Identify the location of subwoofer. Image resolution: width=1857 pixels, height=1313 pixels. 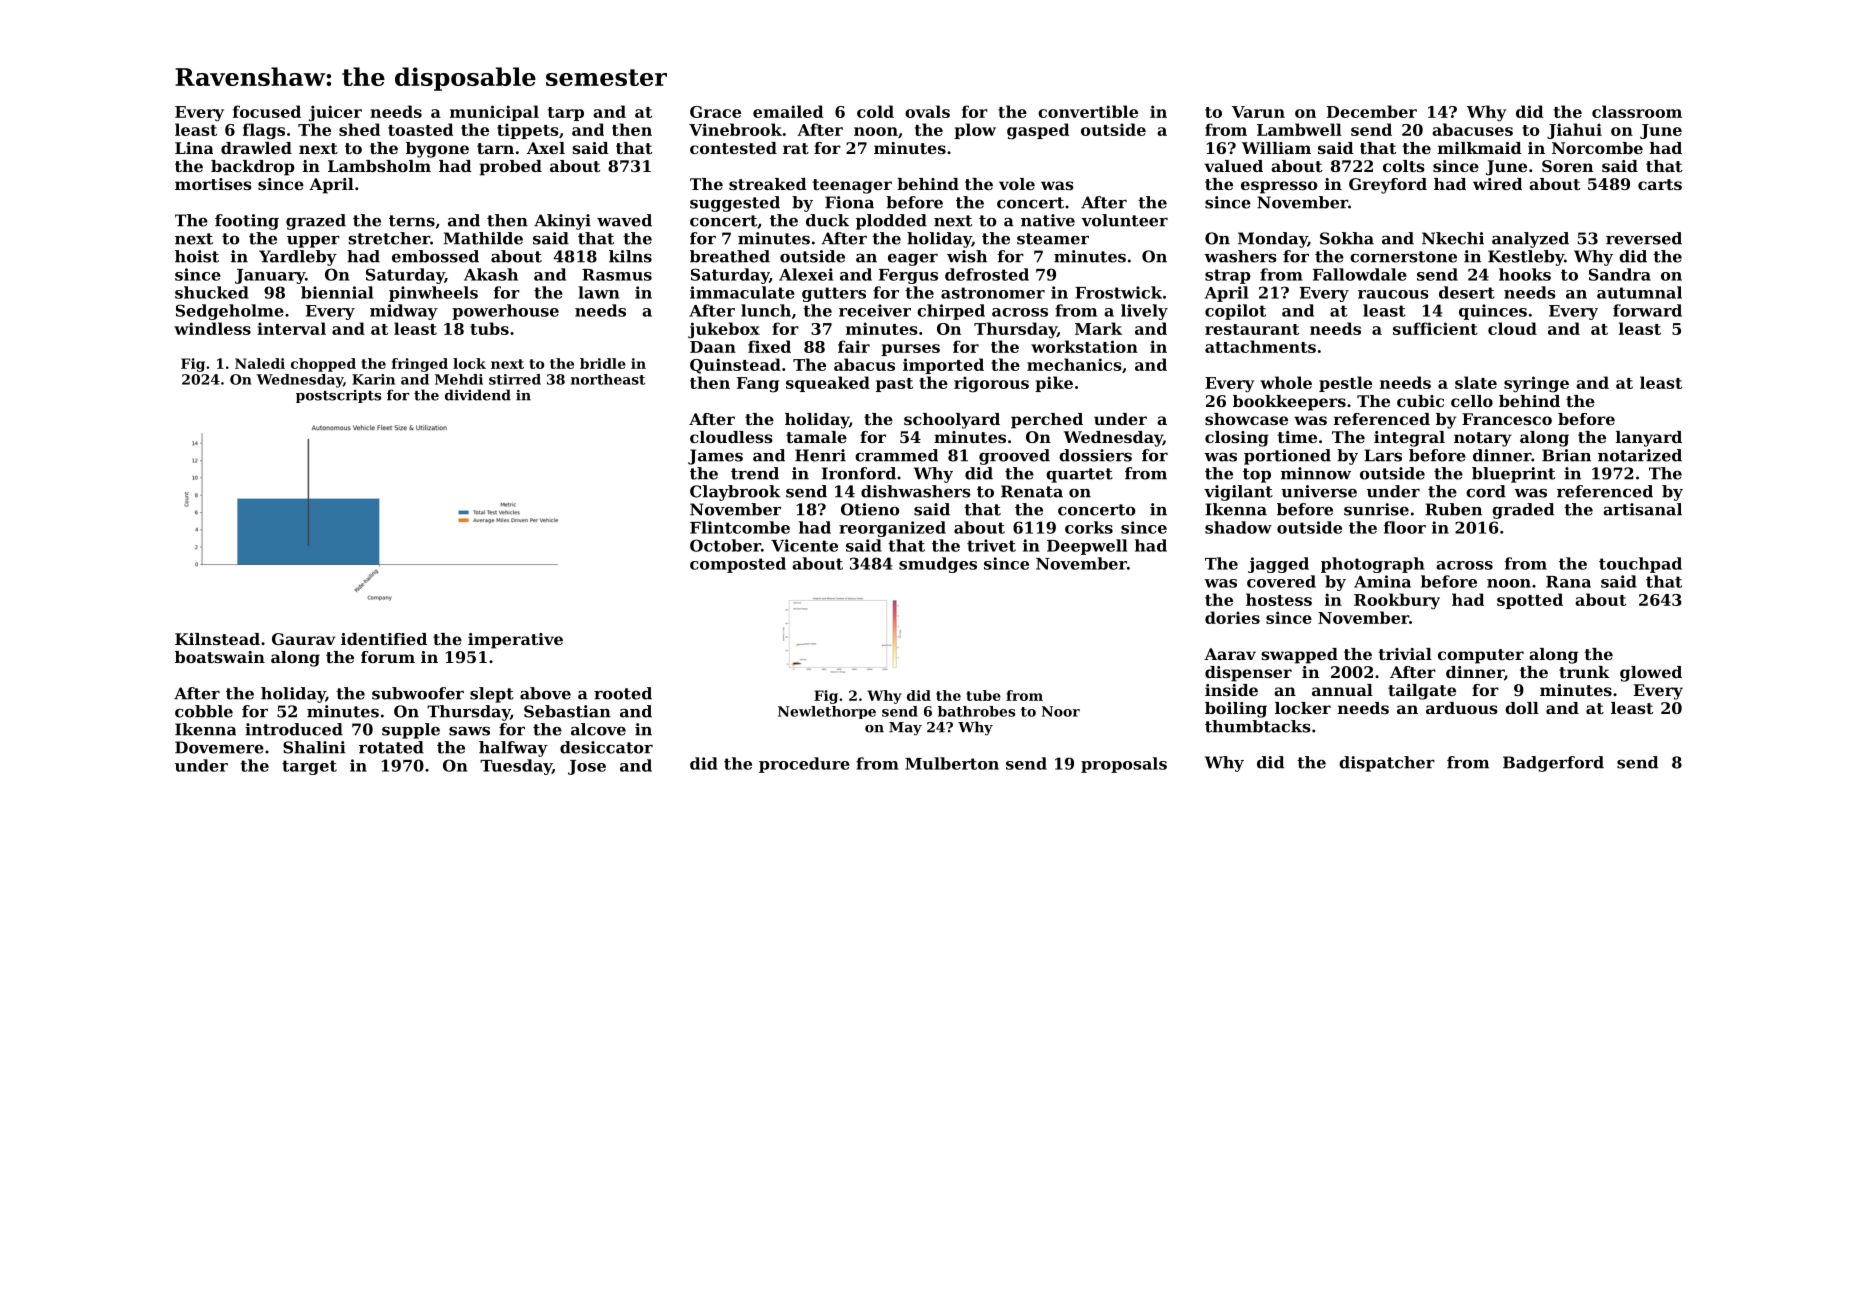
(418, 693).
